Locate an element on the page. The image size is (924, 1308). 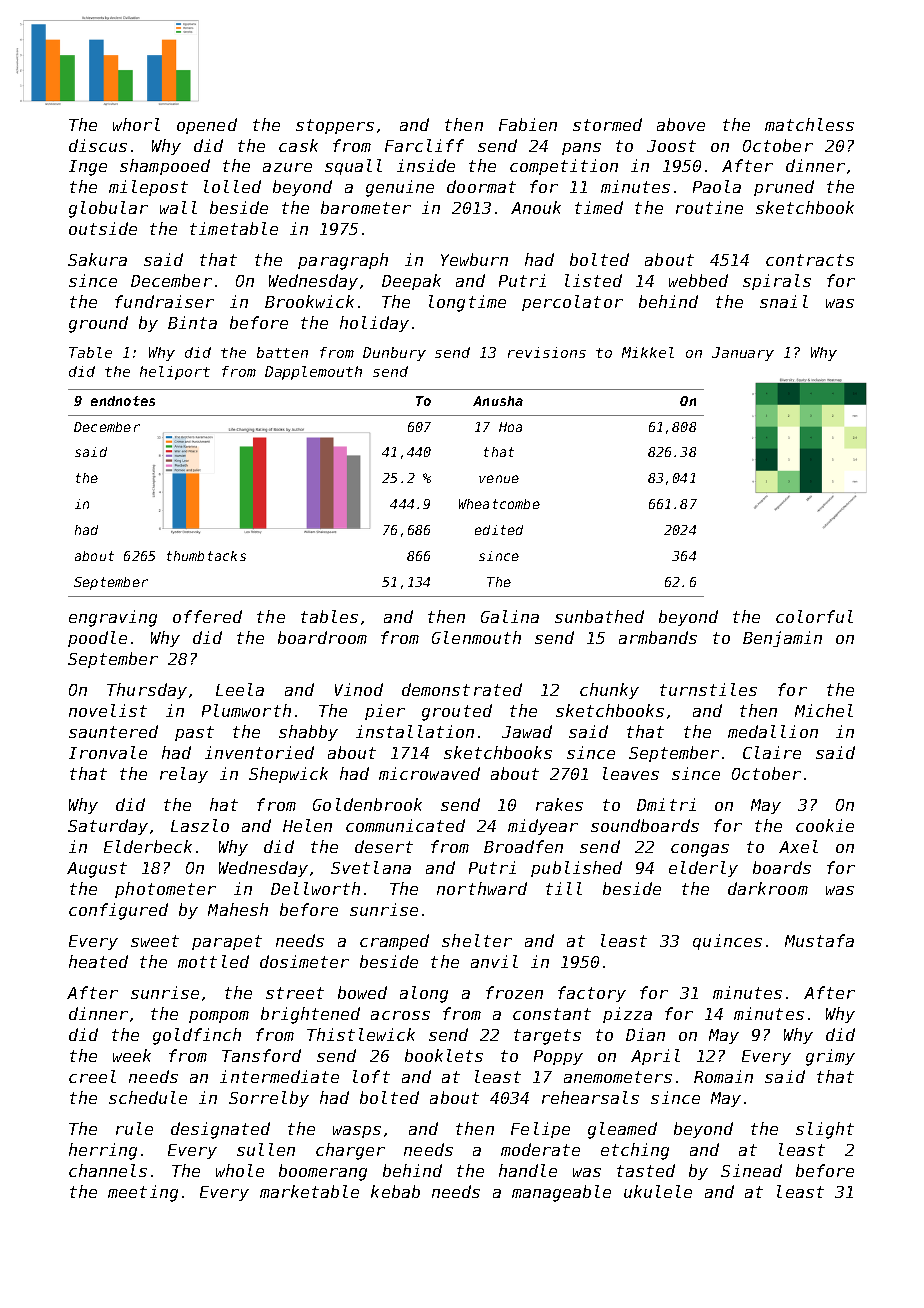
Leela is located at coordinates (240, 689).
